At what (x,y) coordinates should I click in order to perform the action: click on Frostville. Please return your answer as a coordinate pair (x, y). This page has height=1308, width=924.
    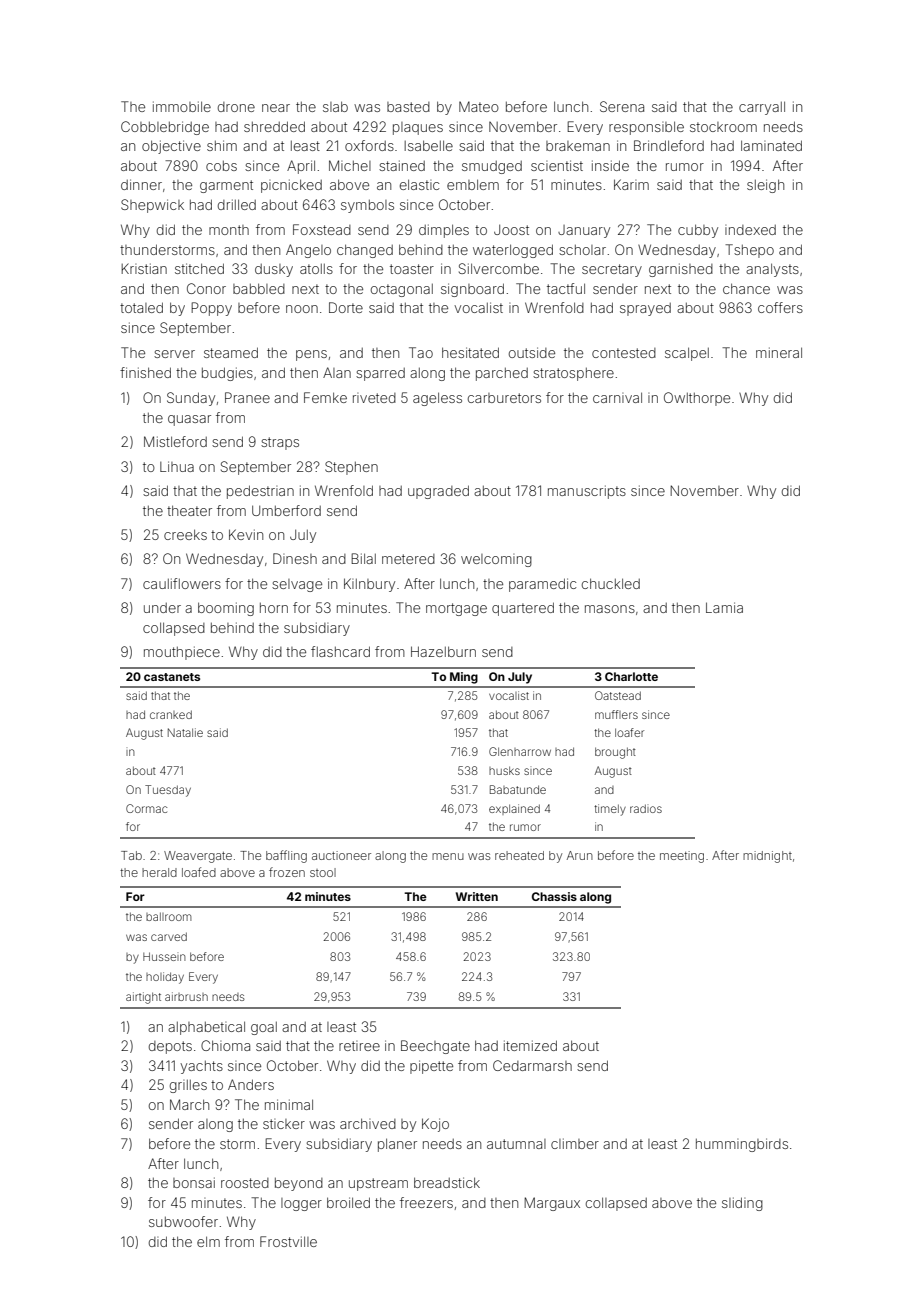
    Looking at the image, I should click on (288, 1241).
